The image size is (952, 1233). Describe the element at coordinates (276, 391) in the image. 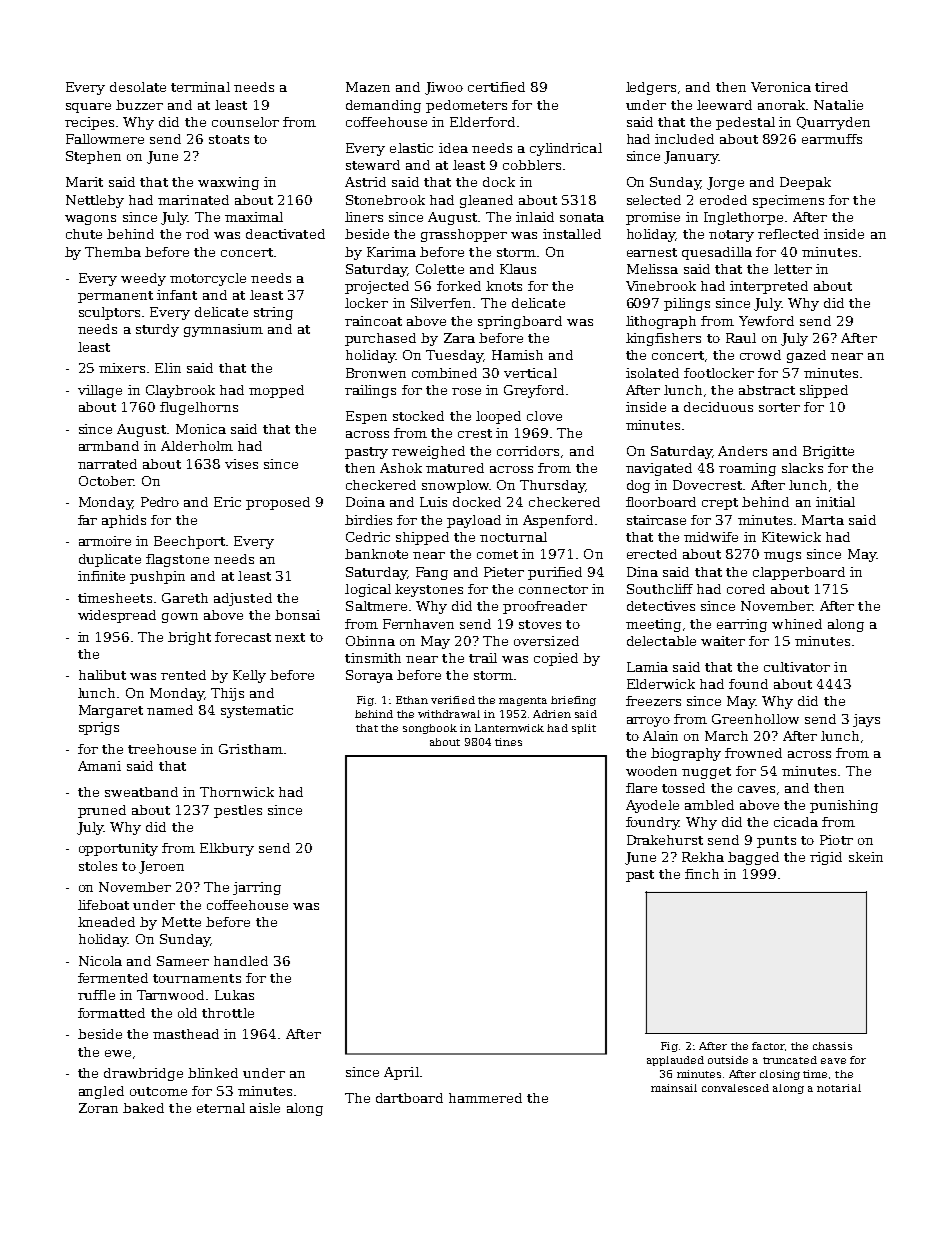

I see `mopped` at that location.
